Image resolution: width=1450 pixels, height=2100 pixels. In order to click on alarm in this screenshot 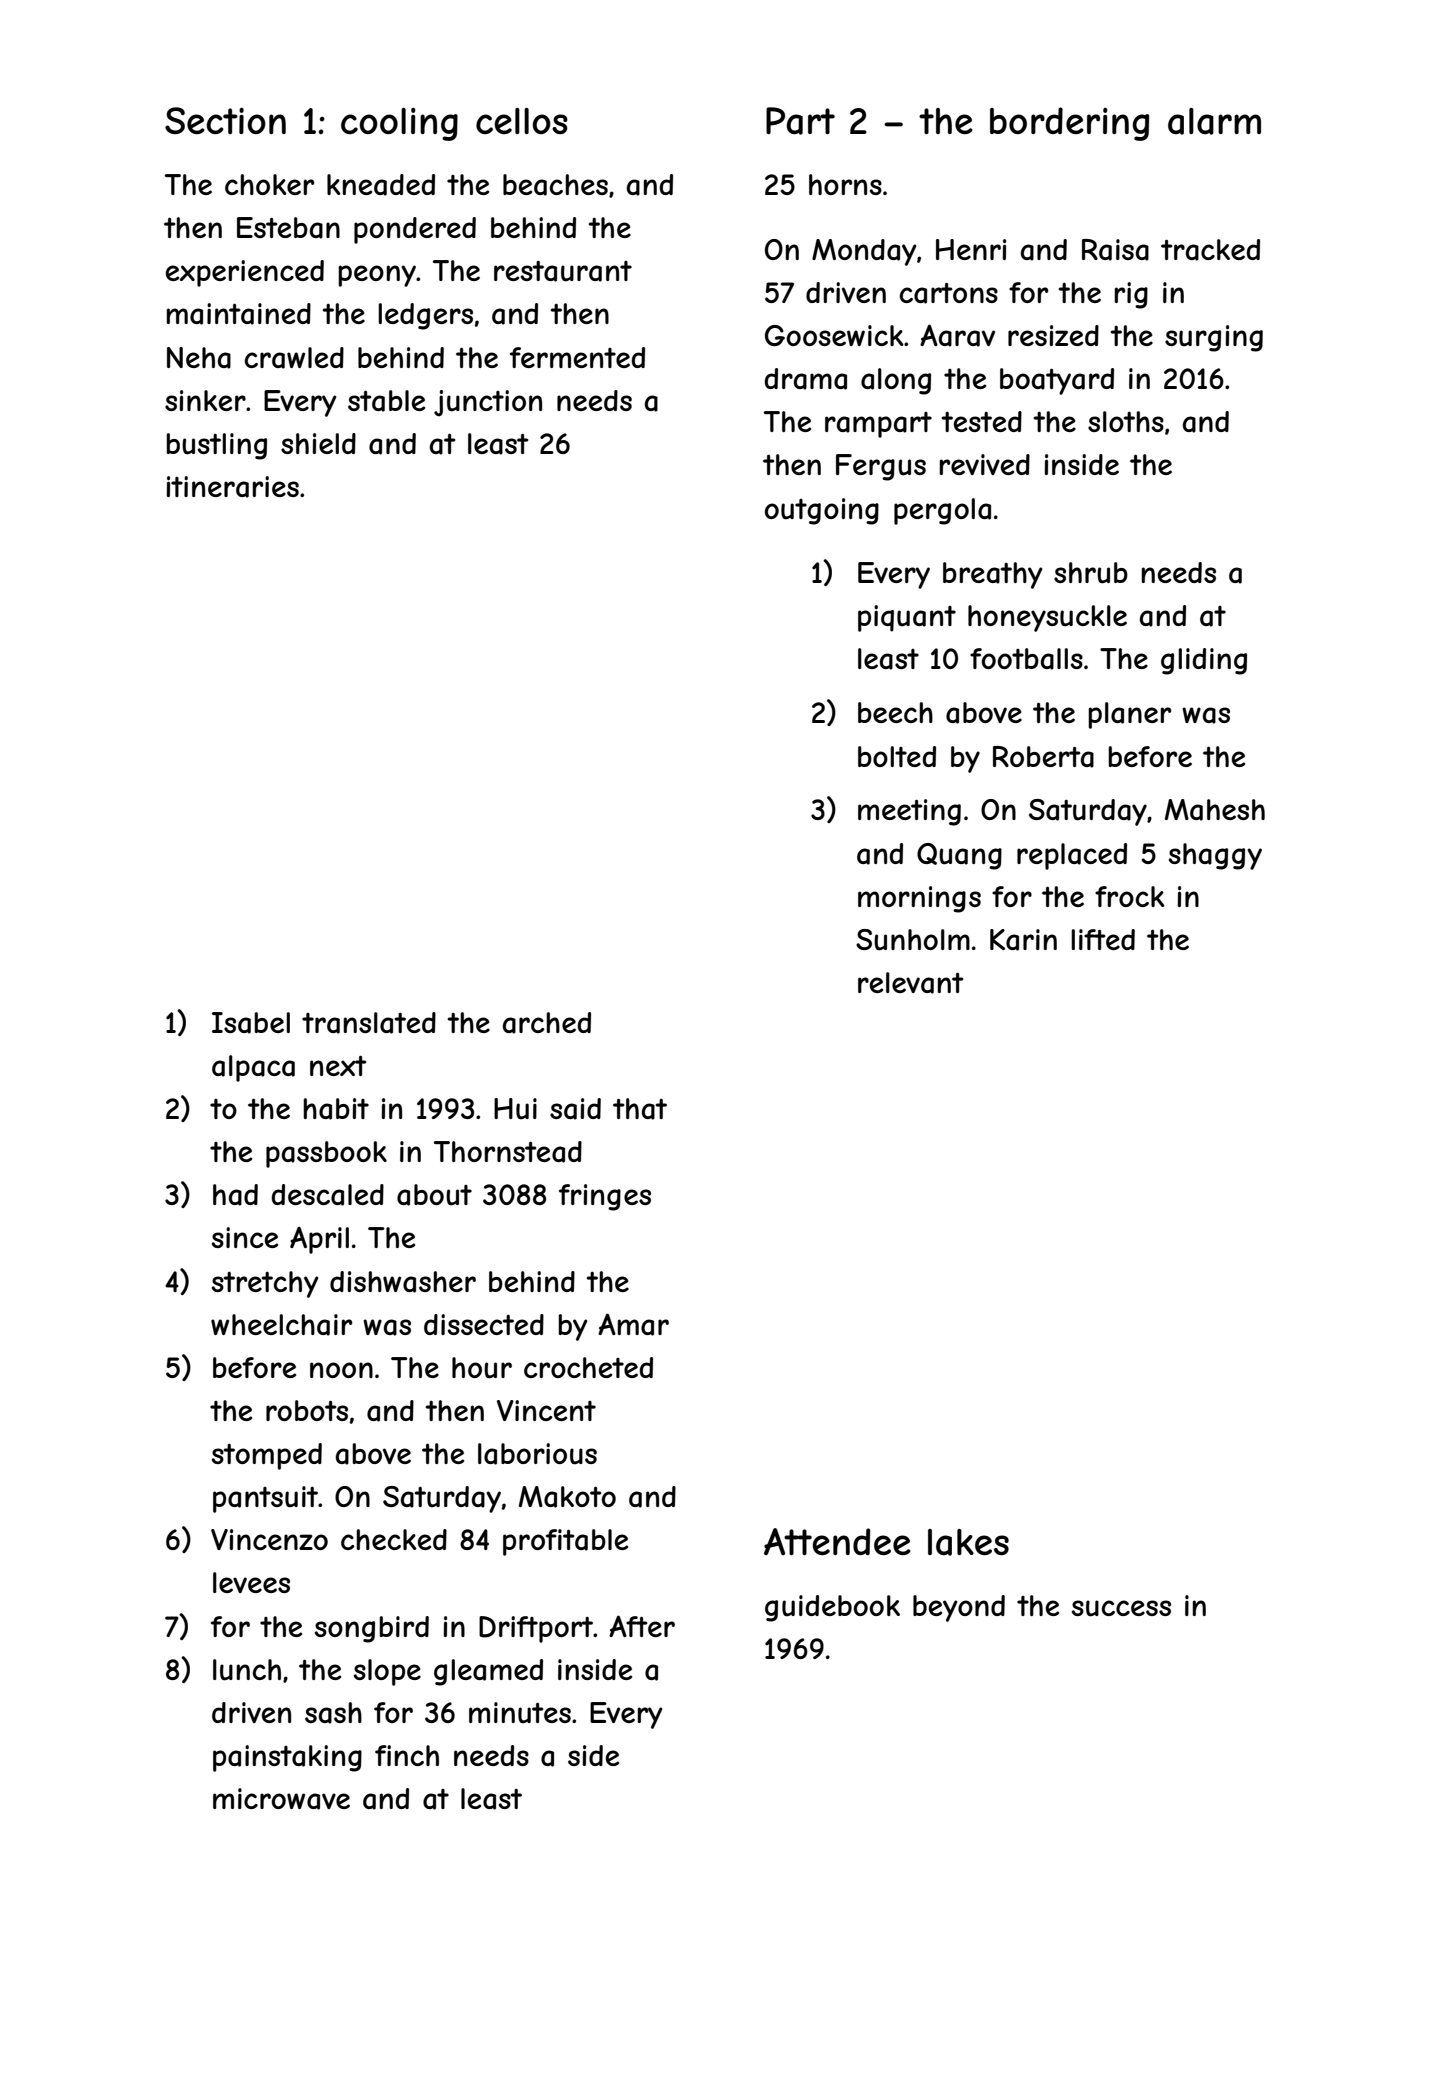, I will do `click(1214, 121)`.
